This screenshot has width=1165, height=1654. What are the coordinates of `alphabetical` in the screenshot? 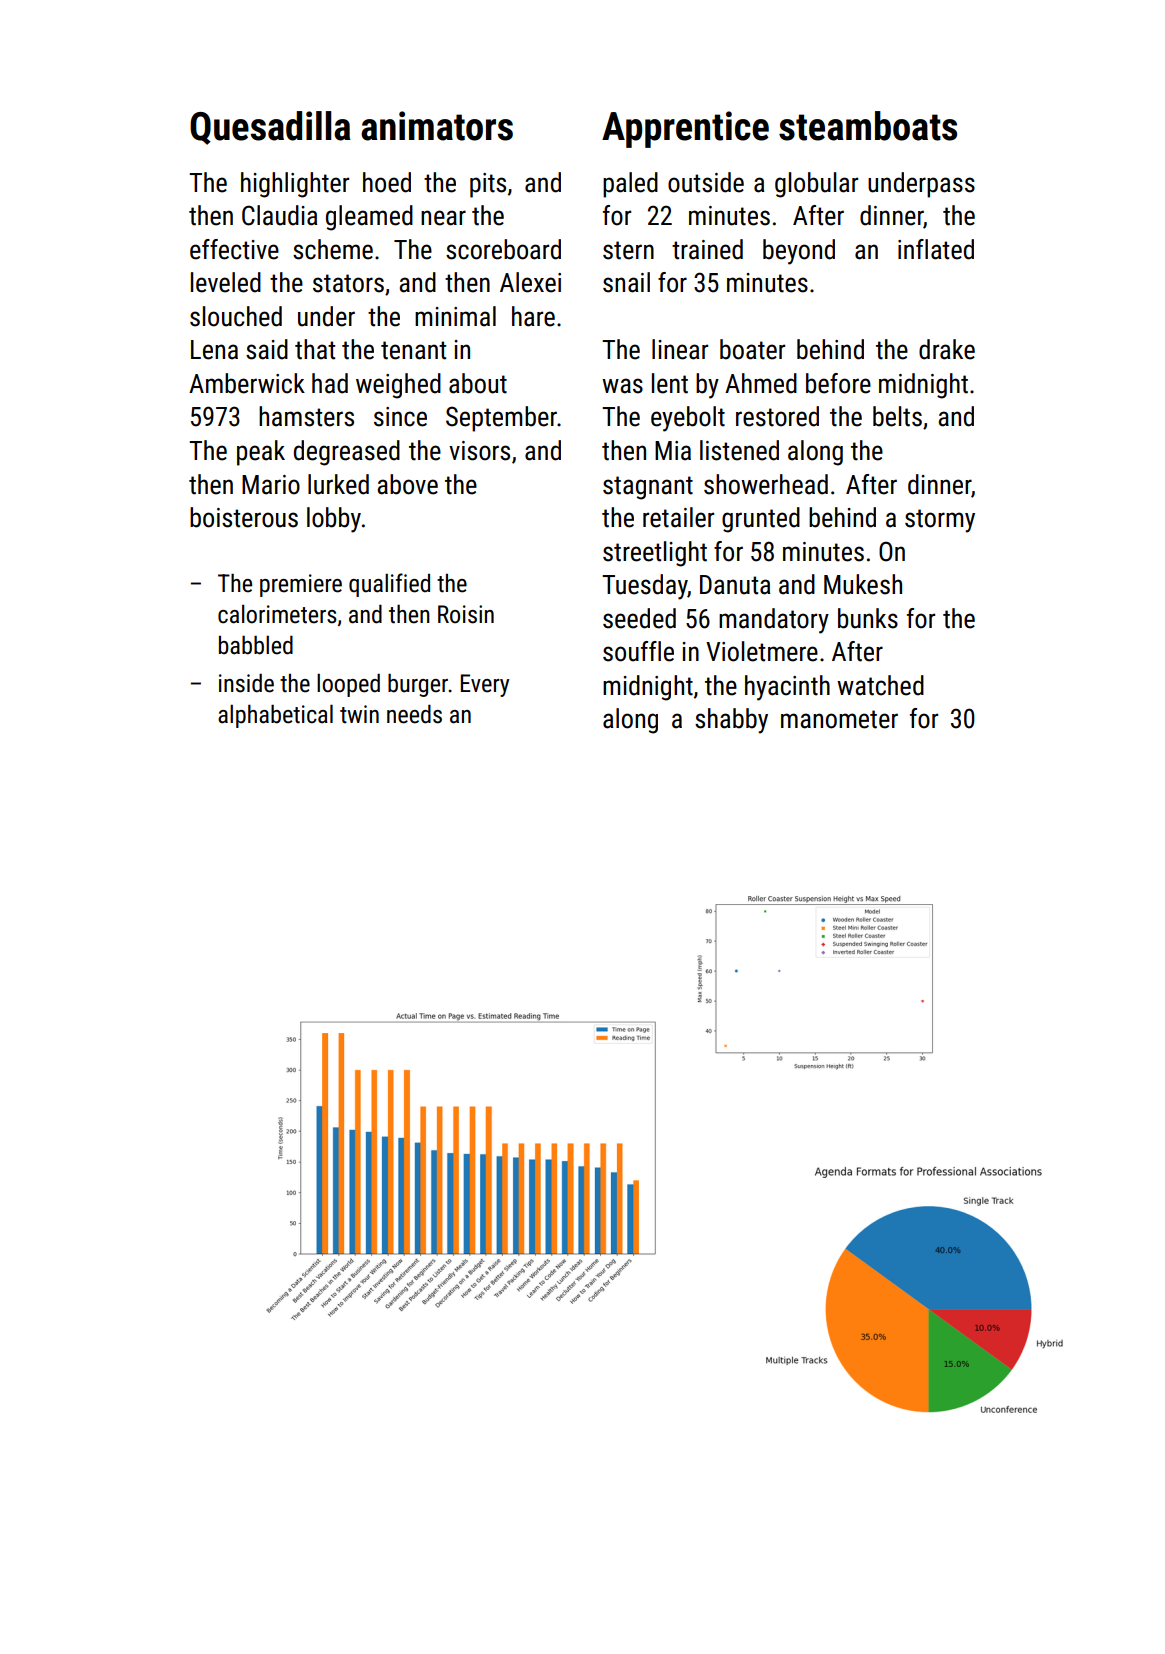 It's located at (275, 716).
